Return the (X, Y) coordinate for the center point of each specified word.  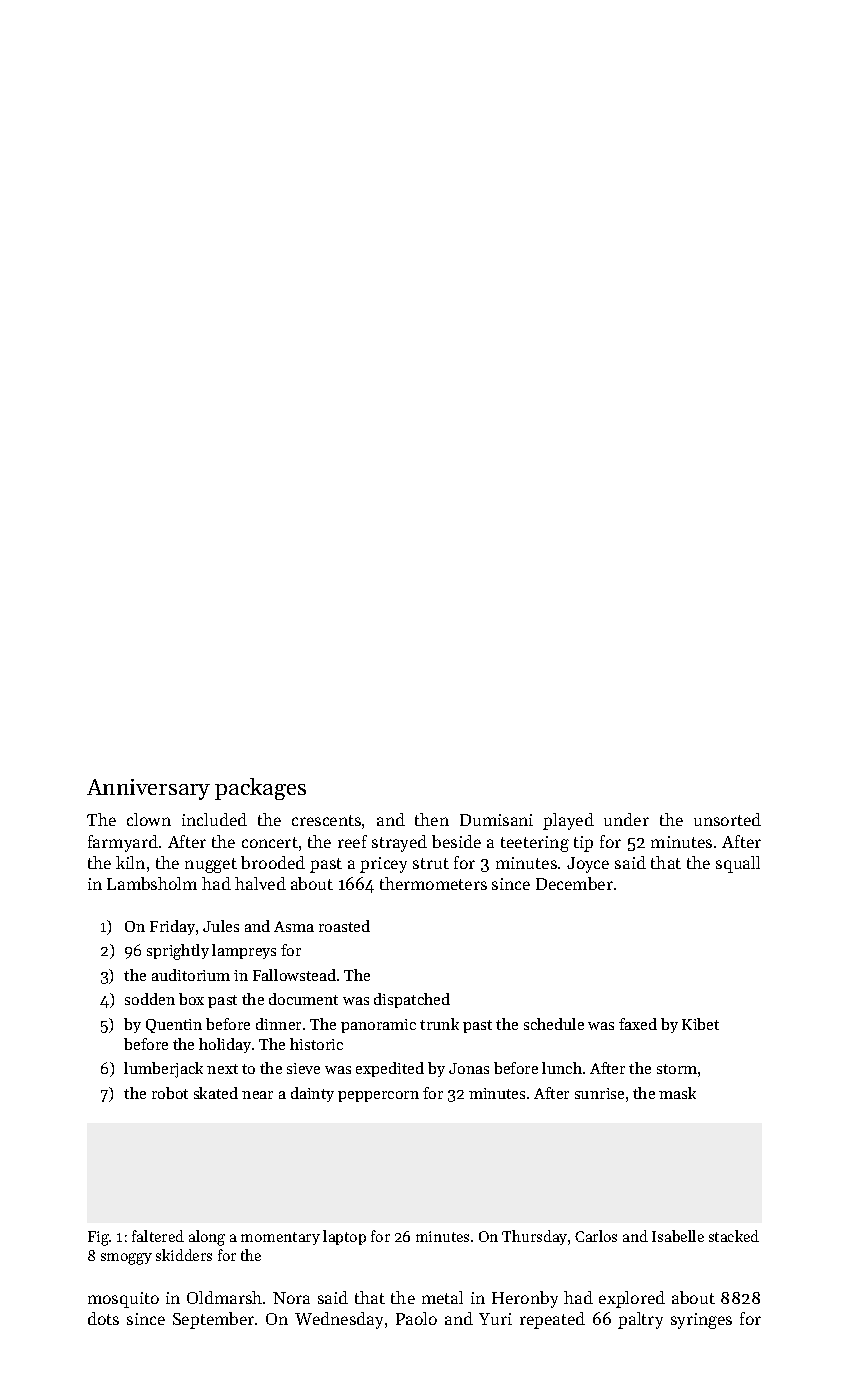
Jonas (469, 1068)
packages (260, 789)
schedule (554, 1024)
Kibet (700, 1024)
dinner (278, 1024)
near (257, 1095)
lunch (562, 1068)
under (626, 819)
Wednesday (339, 1320)
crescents (326, 820)
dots (103, 1318)
